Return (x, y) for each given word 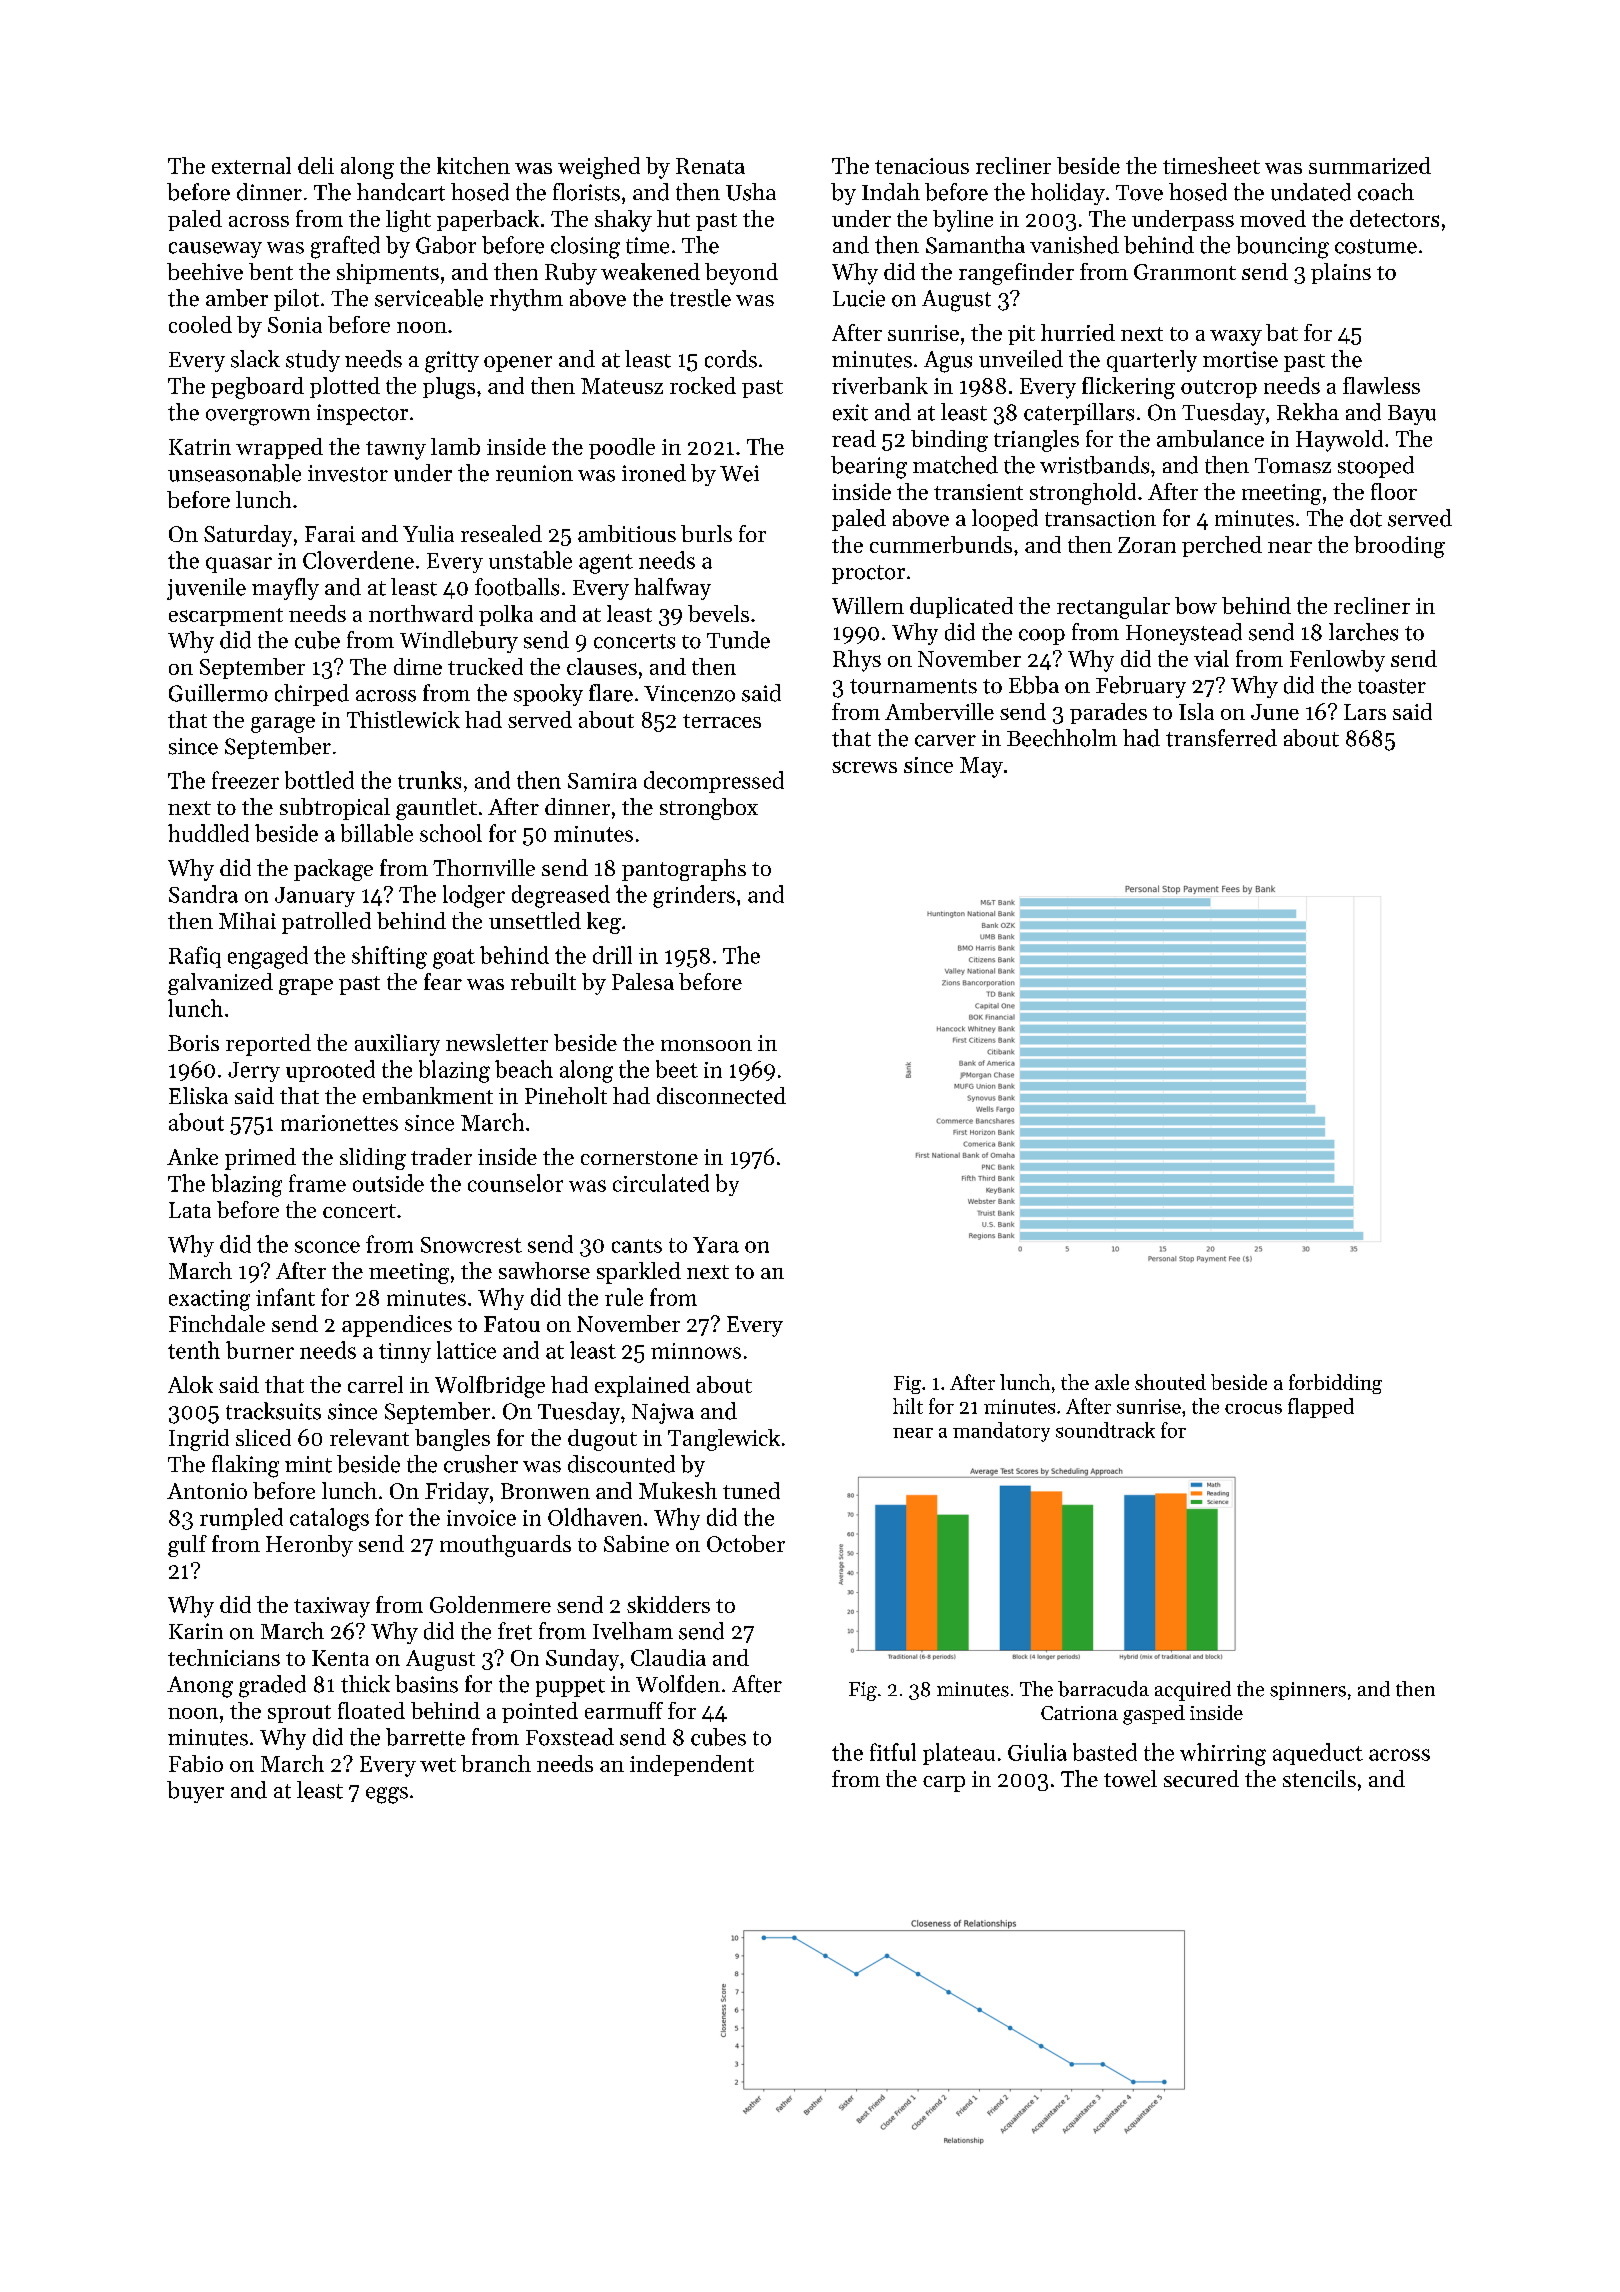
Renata (710, 166)
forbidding (1335, 1384)
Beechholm (1062, 738)
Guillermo (218, 693)
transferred (1221, 738)
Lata (190, 1210)
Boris (193, 1043)
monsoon (706, 1045)
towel (1130, 1778)
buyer (195, 1792)
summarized (1370, 165)
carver (945, 741)
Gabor (446, 245)
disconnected (721, 1095)
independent (692, 1765)
